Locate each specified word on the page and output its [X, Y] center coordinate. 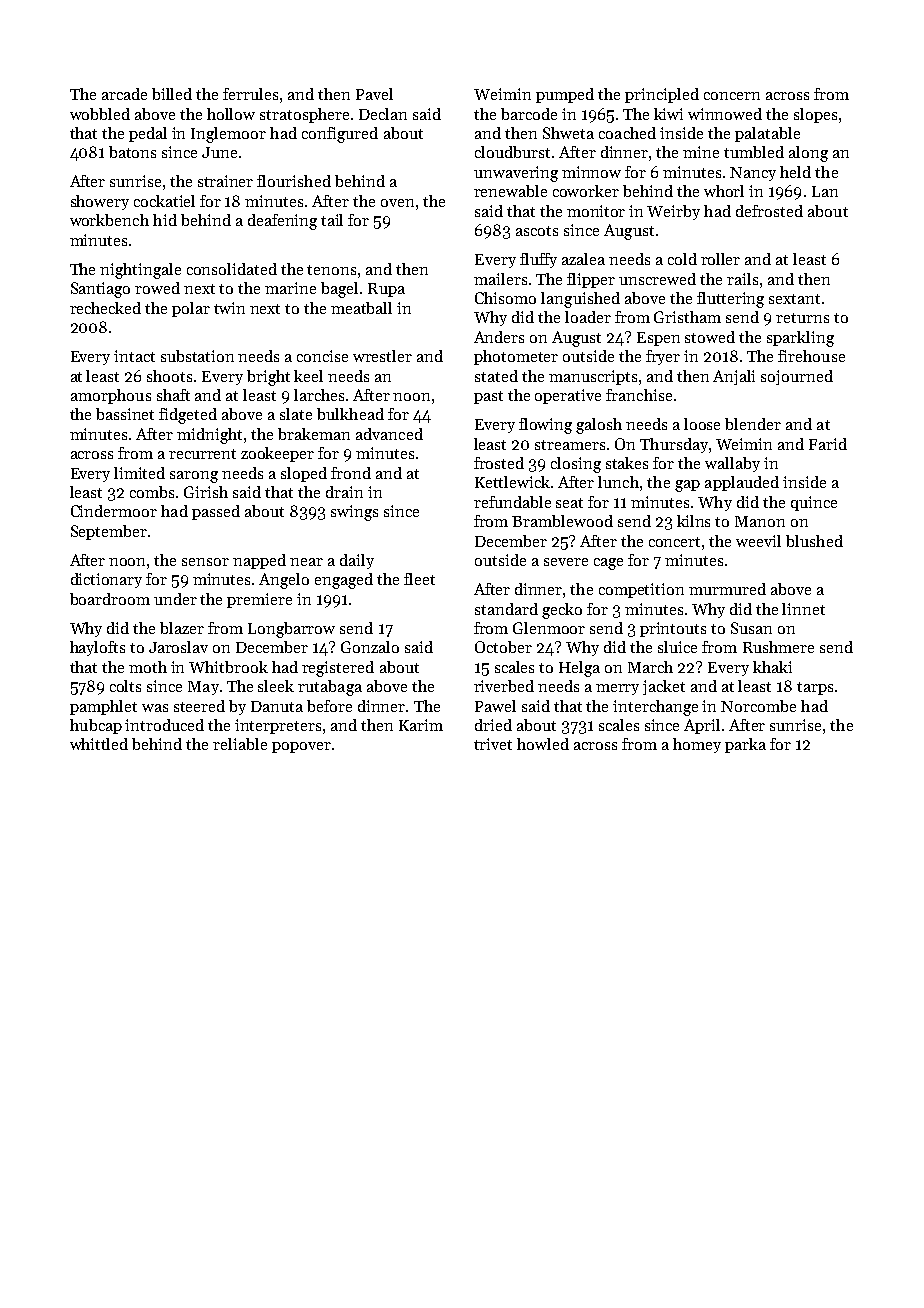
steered [199, 706]
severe [566, 562]
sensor [205, 562]
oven [397, 203]
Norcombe [758, 706]
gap [687, 486]
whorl [724, 191]
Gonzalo [370, 647]
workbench [109, 220]
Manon [760, 521]
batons [132, 152]
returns [802, 318]
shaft [173, 395]
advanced [389, 434]
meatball [361, 308]
